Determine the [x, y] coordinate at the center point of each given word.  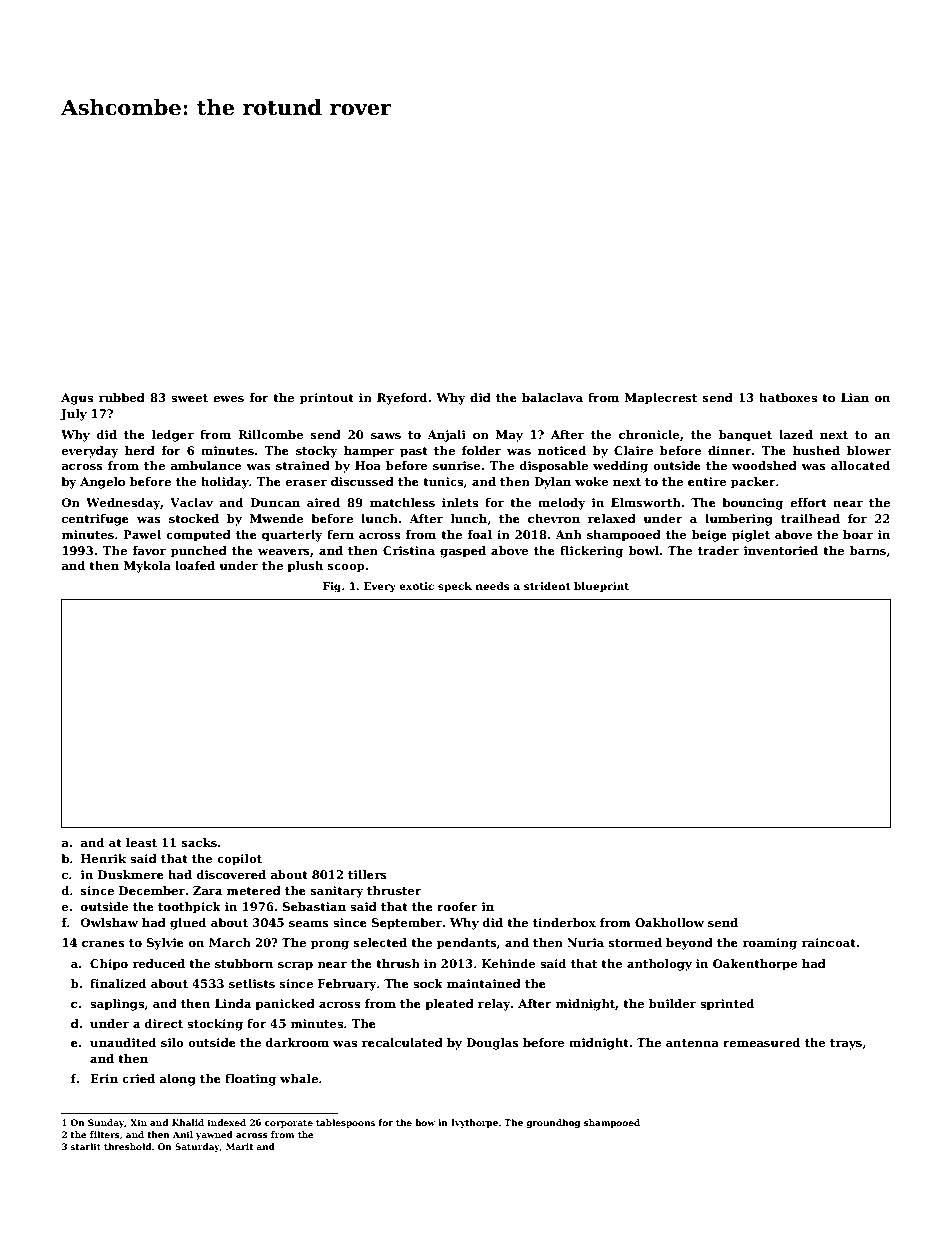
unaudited [123, 1042]
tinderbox [564, 922]
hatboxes [788, 397]
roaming [769, 944]
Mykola [147, 567]
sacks [199, 842]
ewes [228, 399]
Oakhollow [669, 922]
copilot [239, 860]
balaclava [552, 397]
